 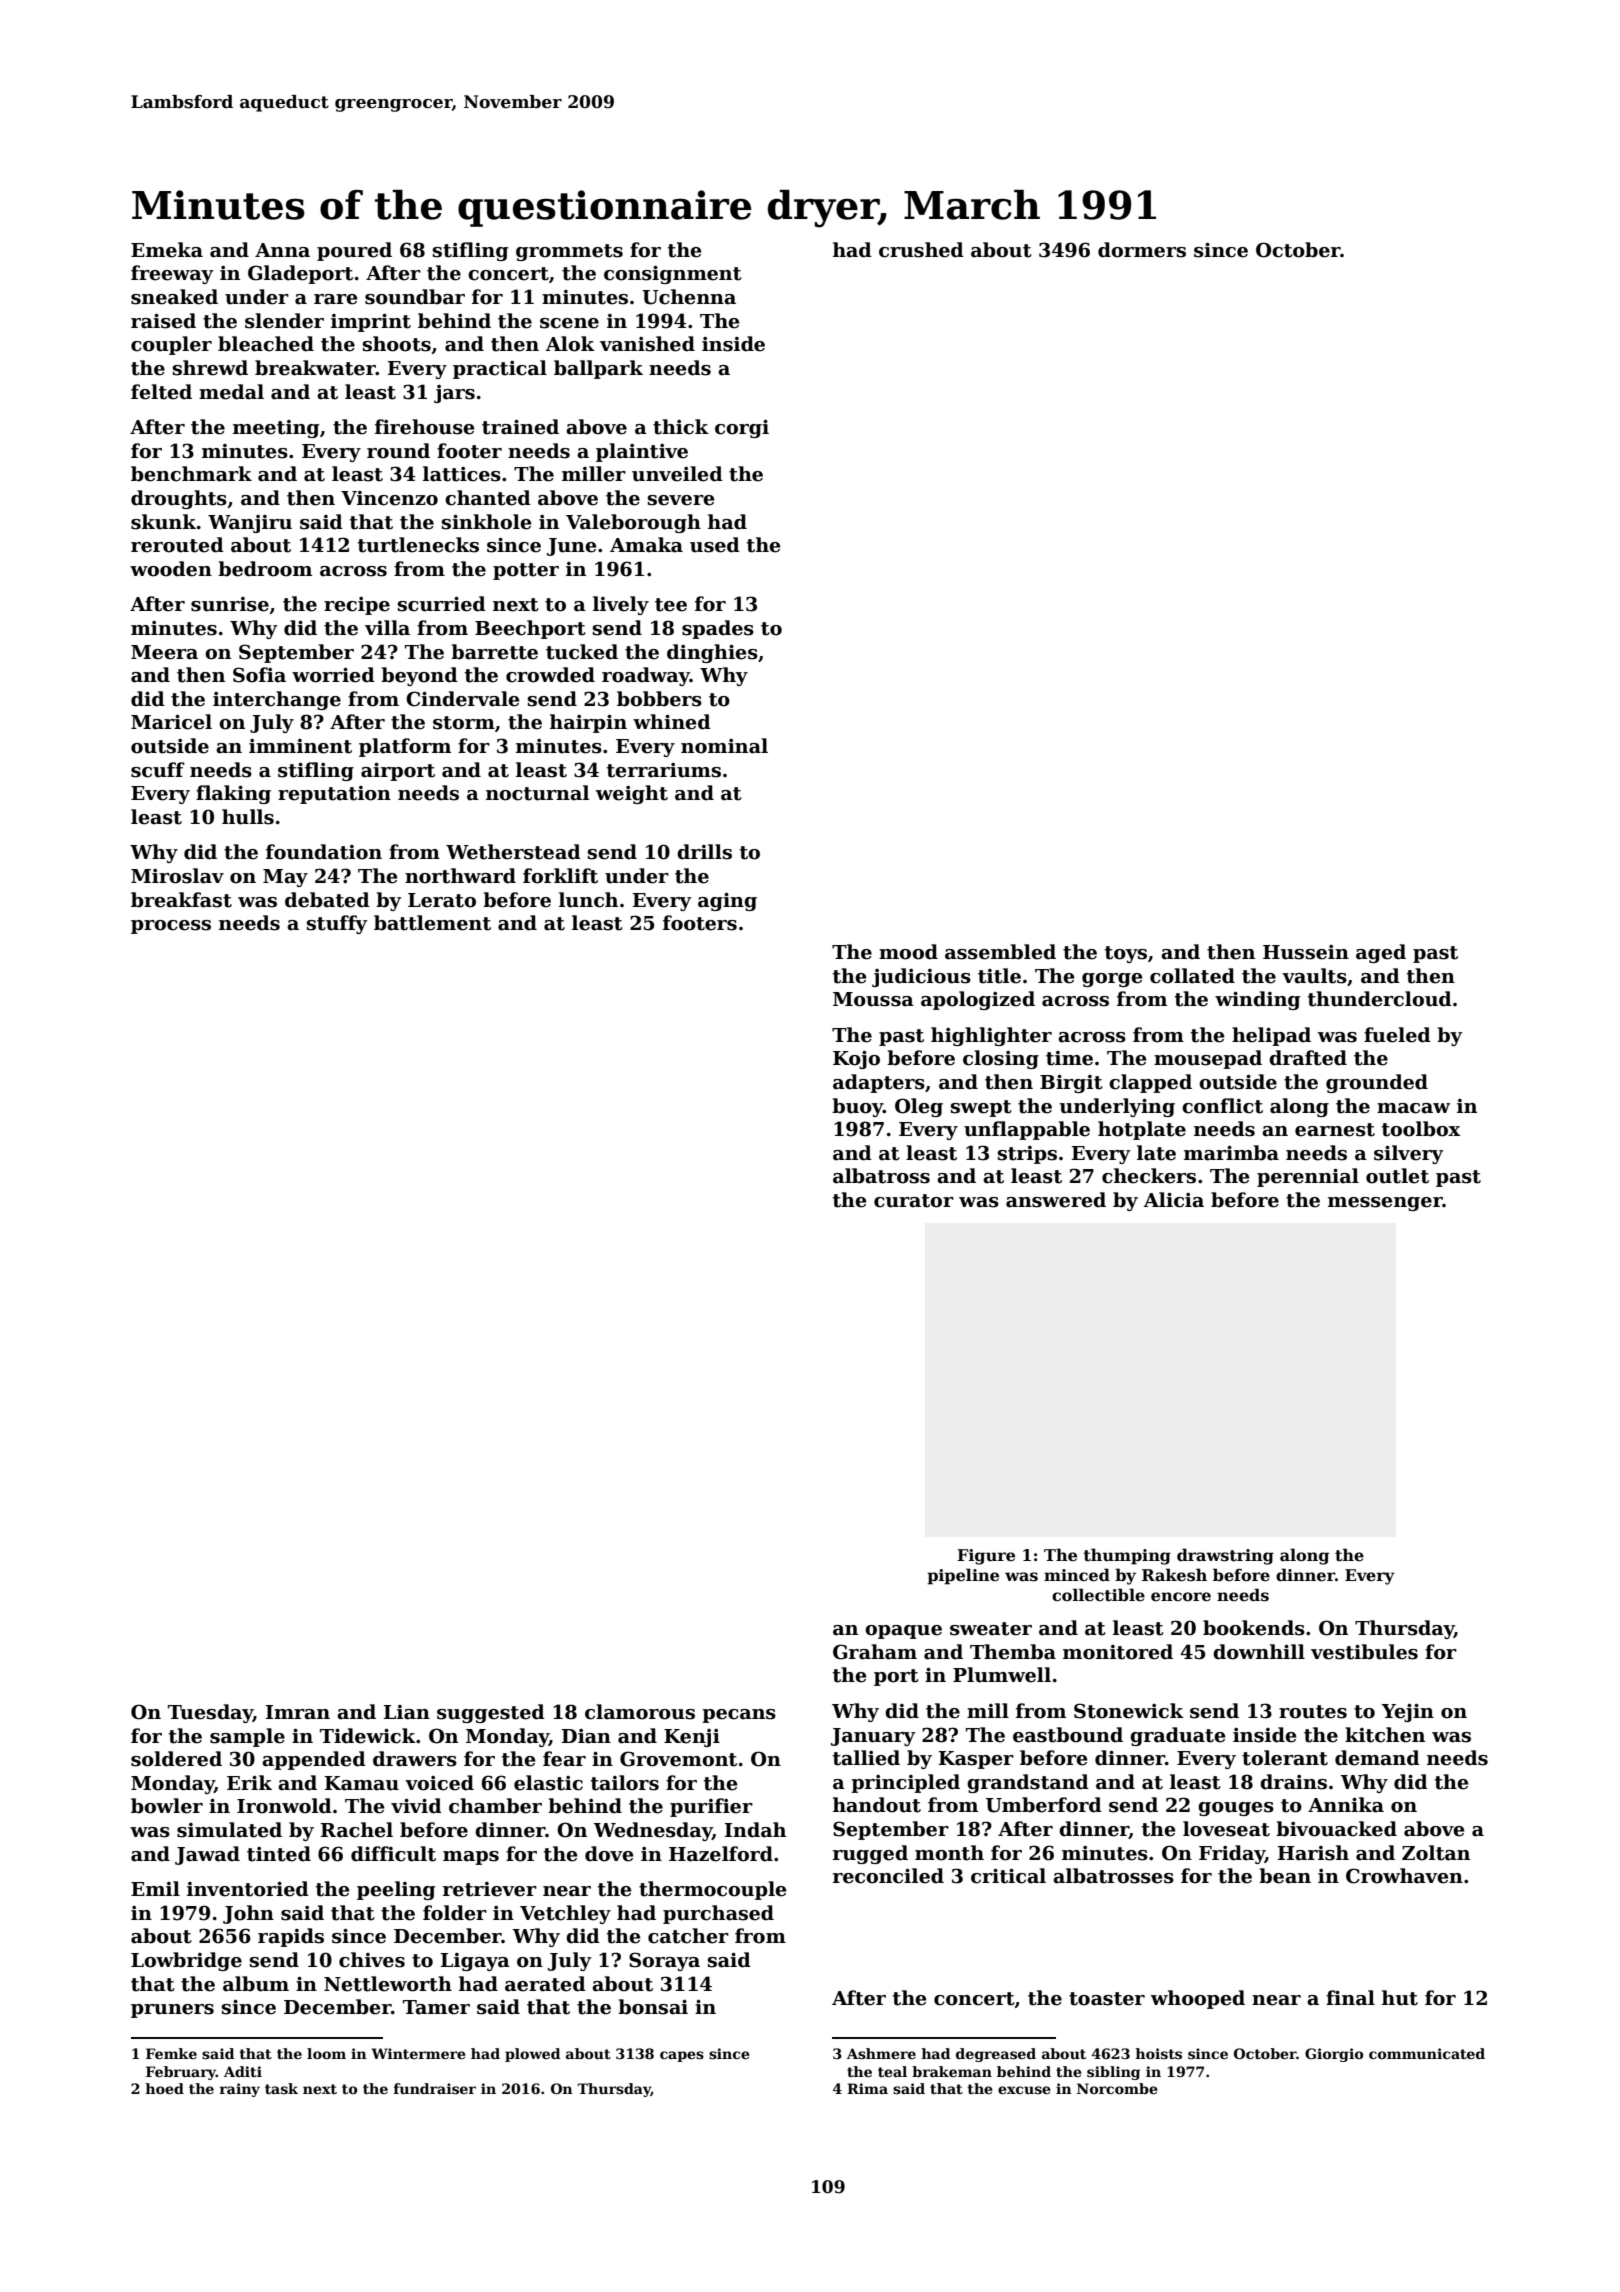 What do you see at coordinates (388, 1984) in the screenshot?
I see `Nettleworth` at bounding box center [388, 1984].
